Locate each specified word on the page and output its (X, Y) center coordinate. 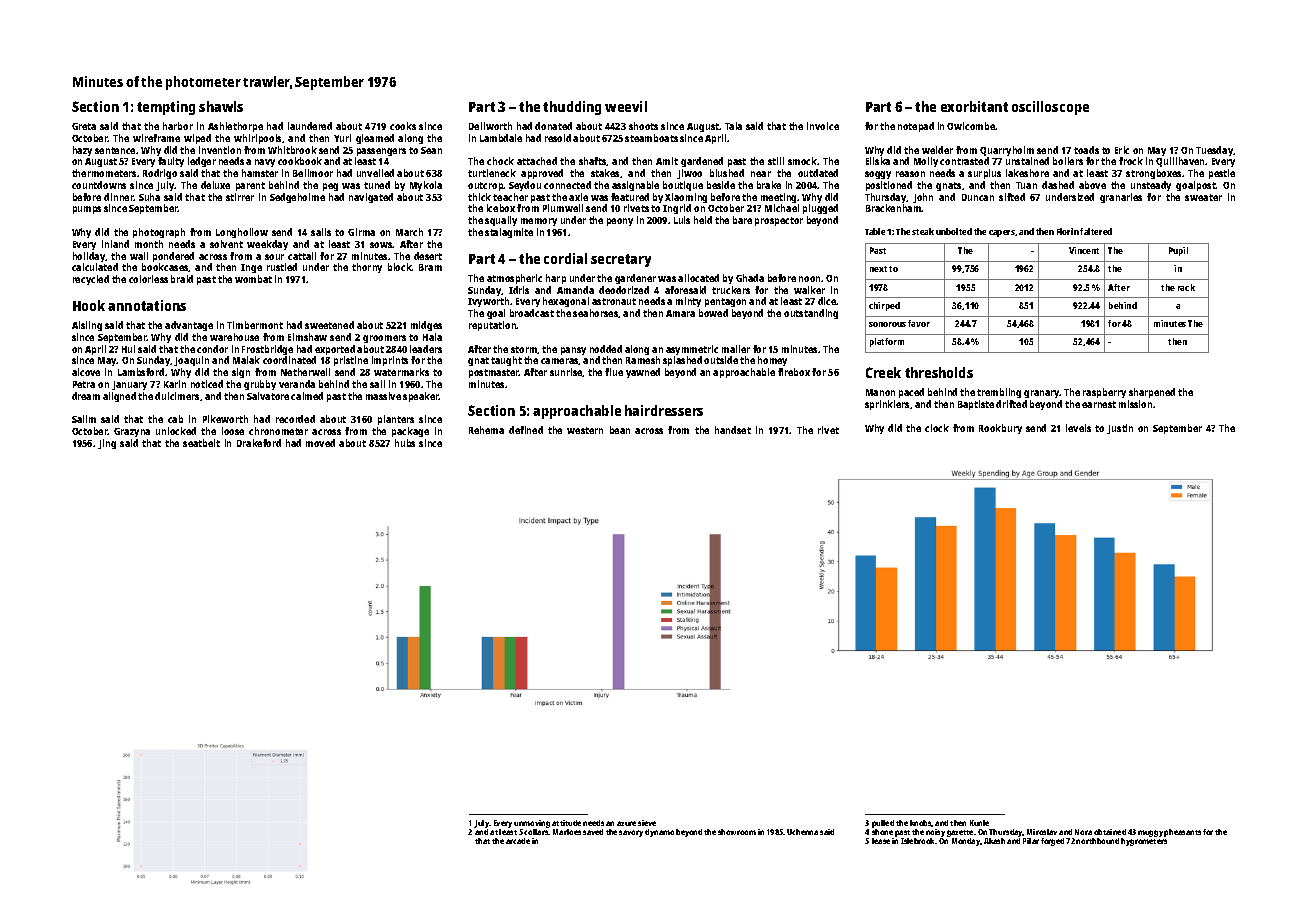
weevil (626, 106)
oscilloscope (1050, 108)
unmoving (532, 824)
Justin (1120, 429)
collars (536, 832)
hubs (405, 443)
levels (1078, 428)
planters (396, 420)
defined (526, 430)
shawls (221, 106)
